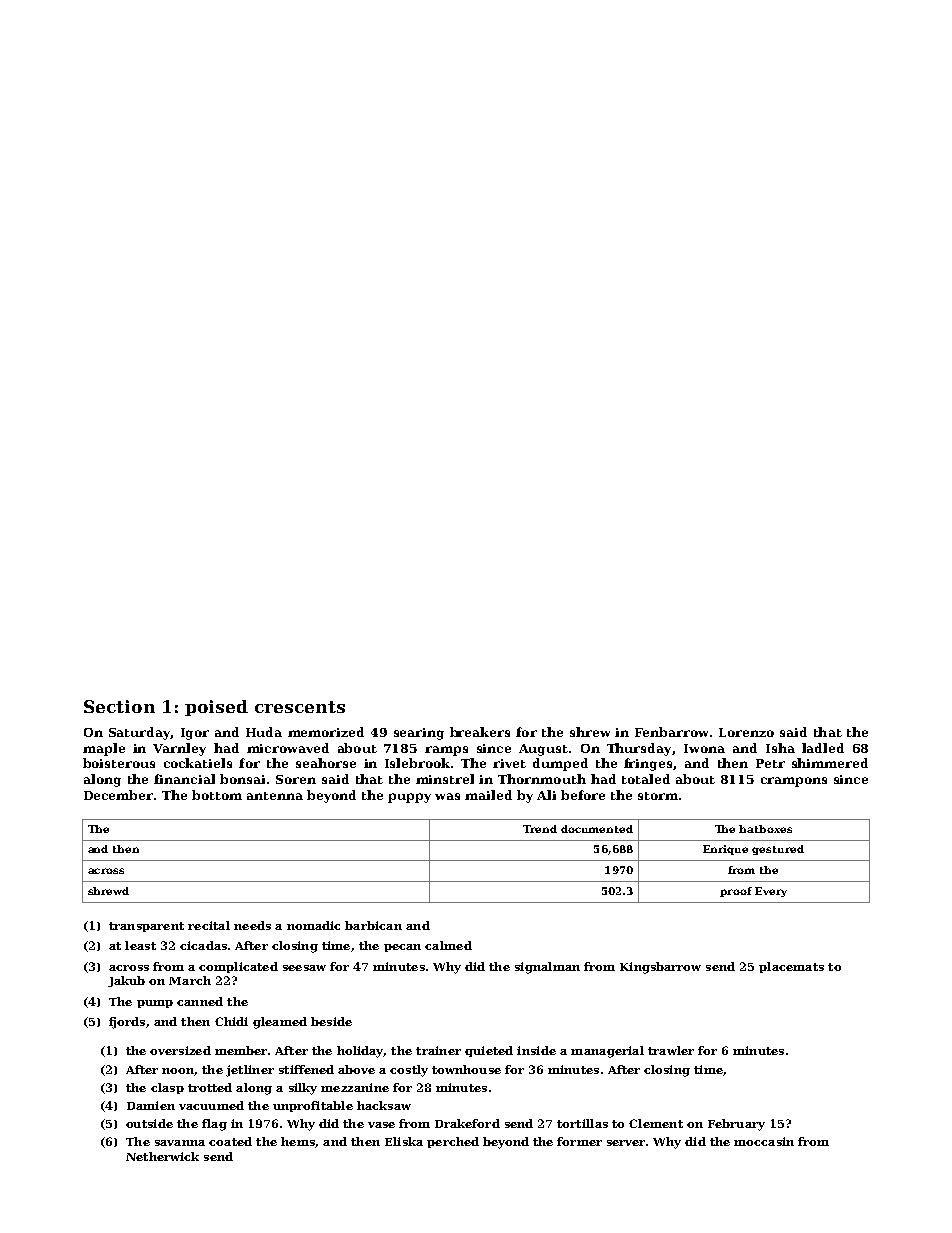 The image size is (952, 1233). Describe the element at coordinates (119, 706) in the screenshot. I see `Section` at that location.
